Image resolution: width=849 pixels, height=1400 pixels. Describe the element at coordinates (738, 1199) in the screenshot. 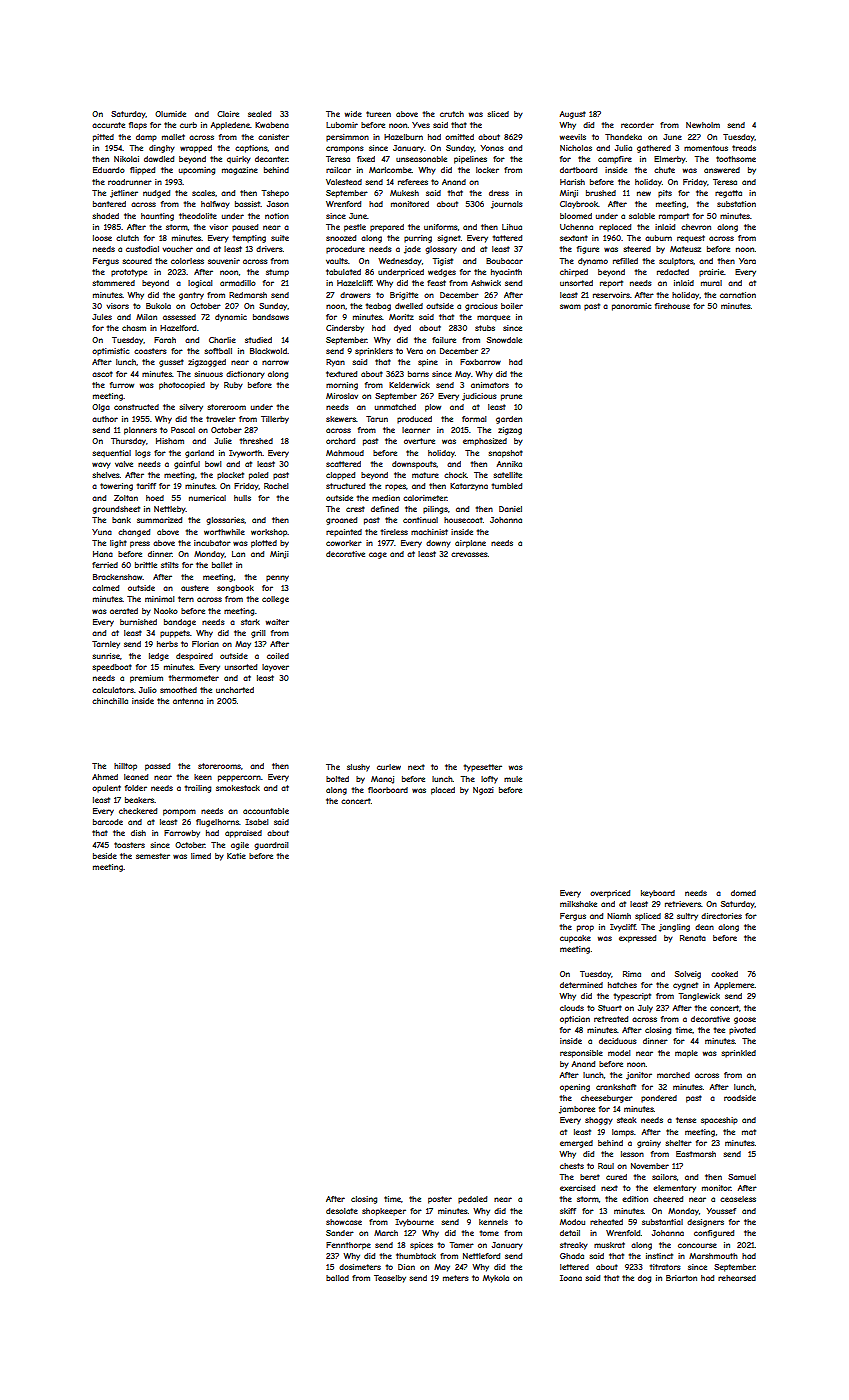

I see `ceaseless` at that location.
